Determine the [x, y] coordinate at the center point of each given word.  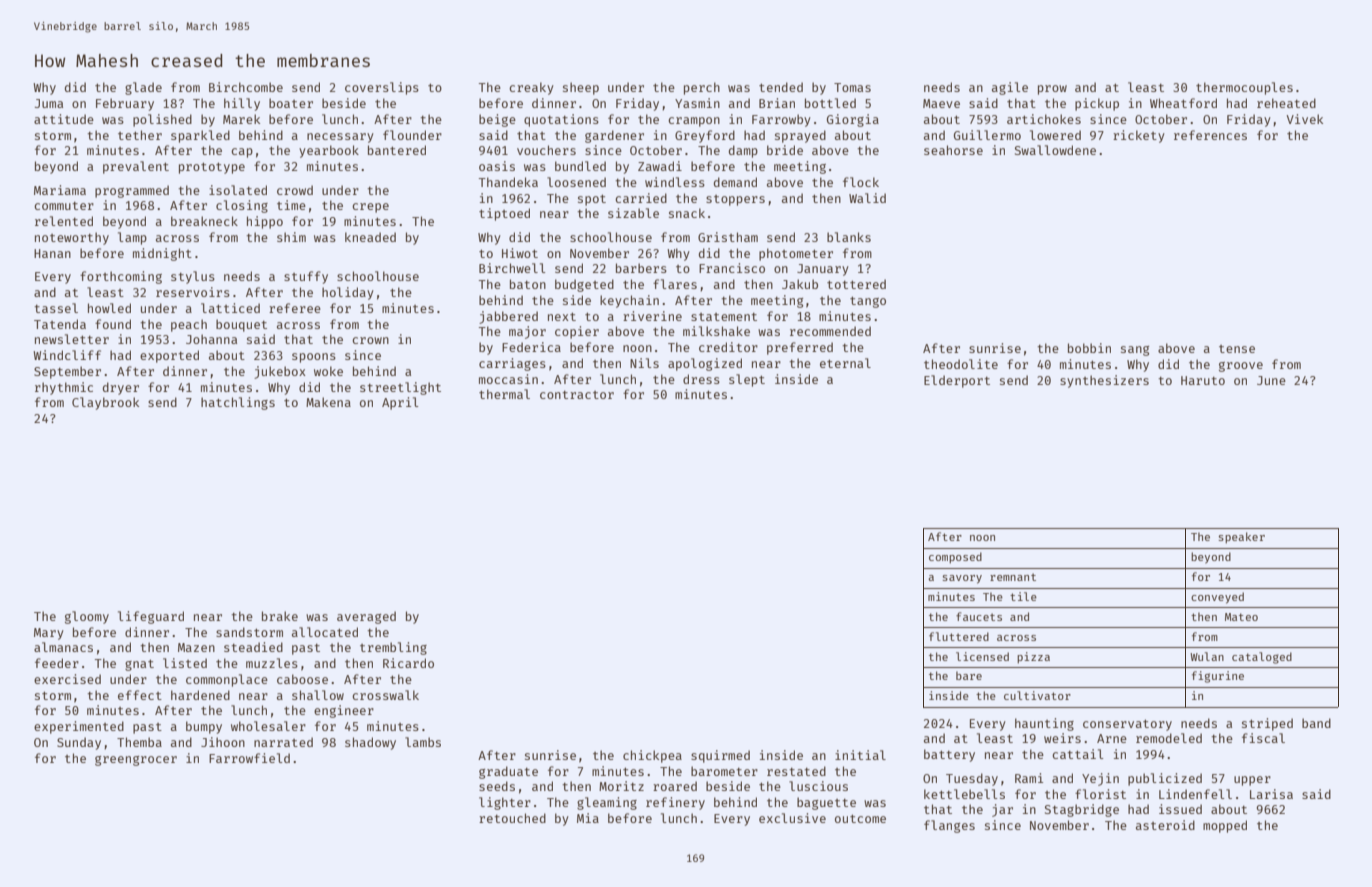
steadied [253, 647]
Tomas [852, 87]
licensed [982, 656]
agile [1010, 88]
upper [1252, 781]
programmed [132, 191]
